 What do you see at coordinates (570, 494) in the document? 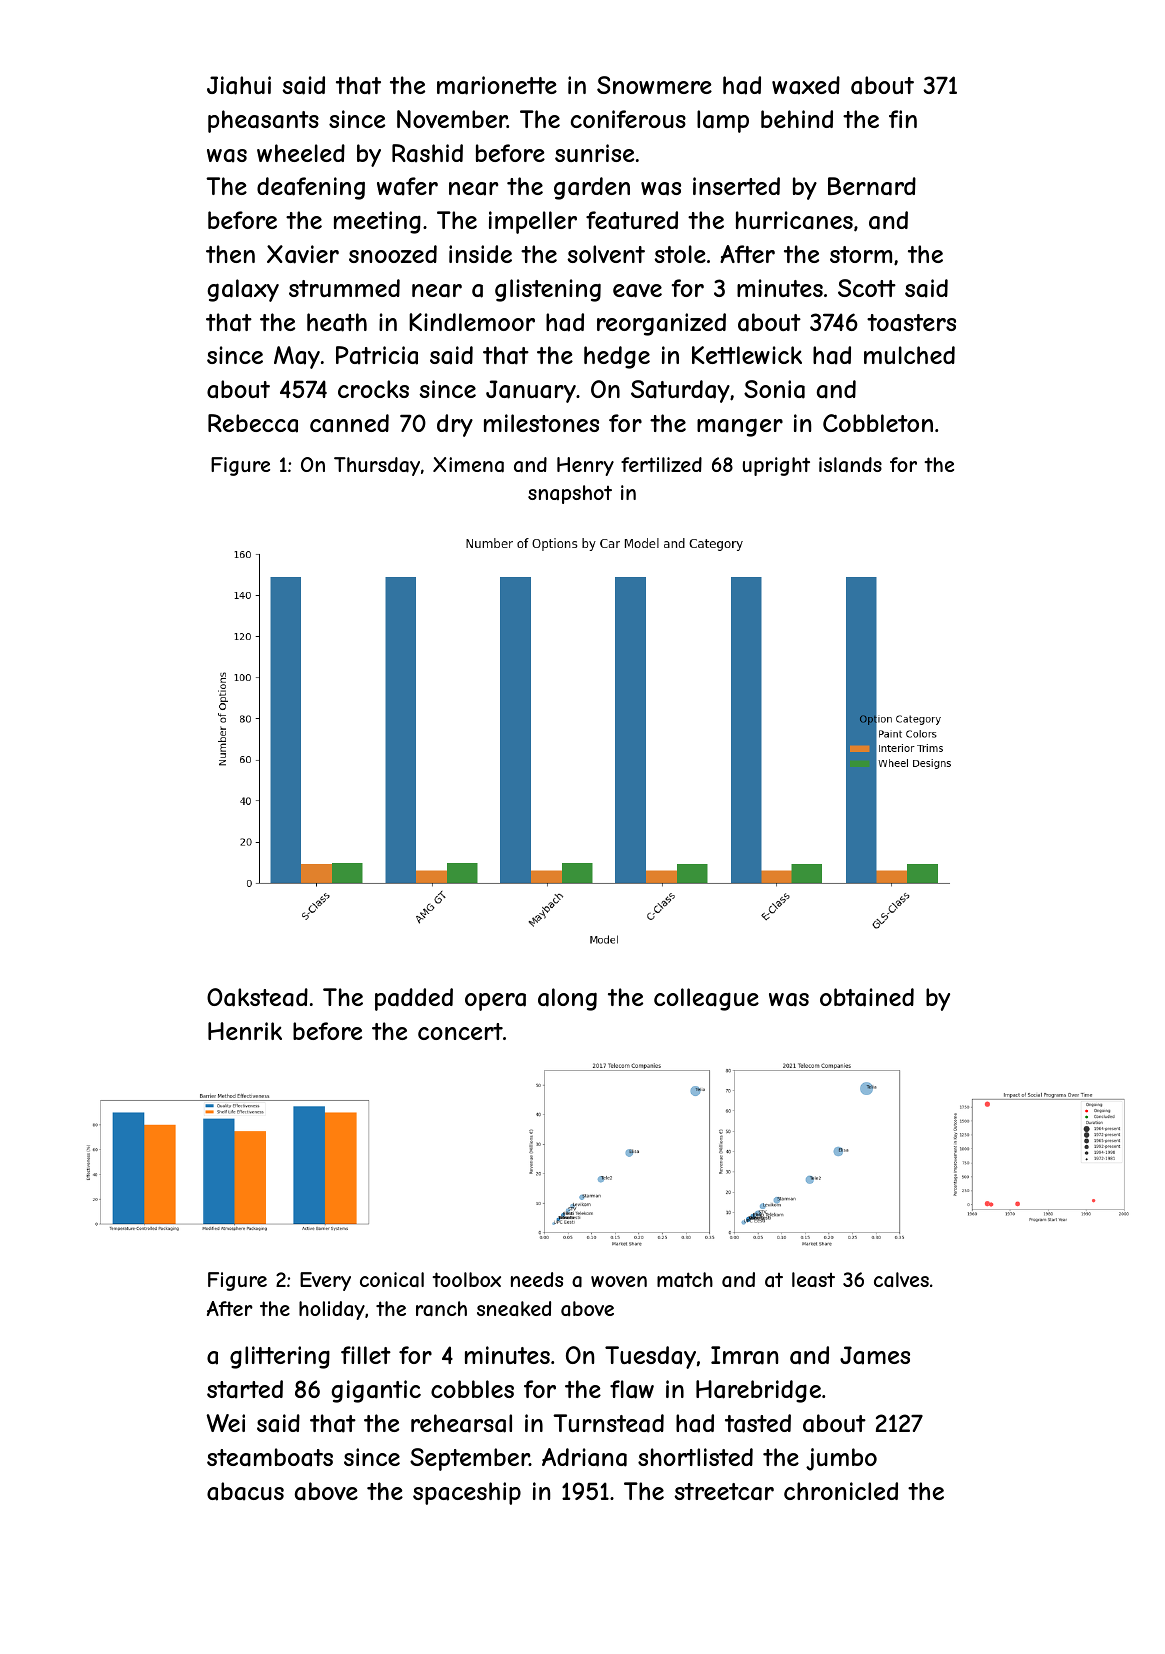
I see `snapshot` at bounding box center [570, 494].
